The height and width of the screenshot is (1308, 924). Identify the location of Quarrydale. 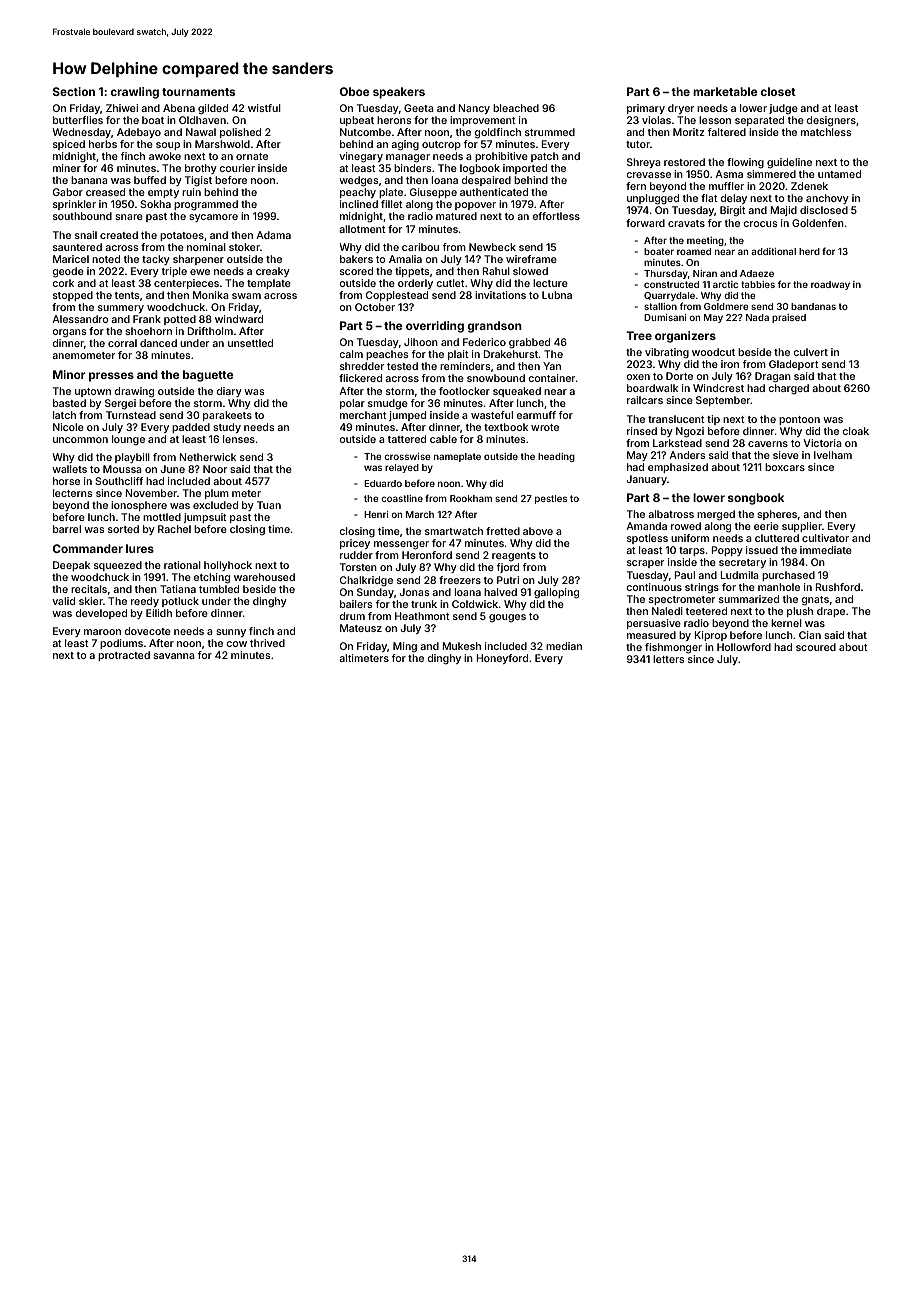
(669, 296).
